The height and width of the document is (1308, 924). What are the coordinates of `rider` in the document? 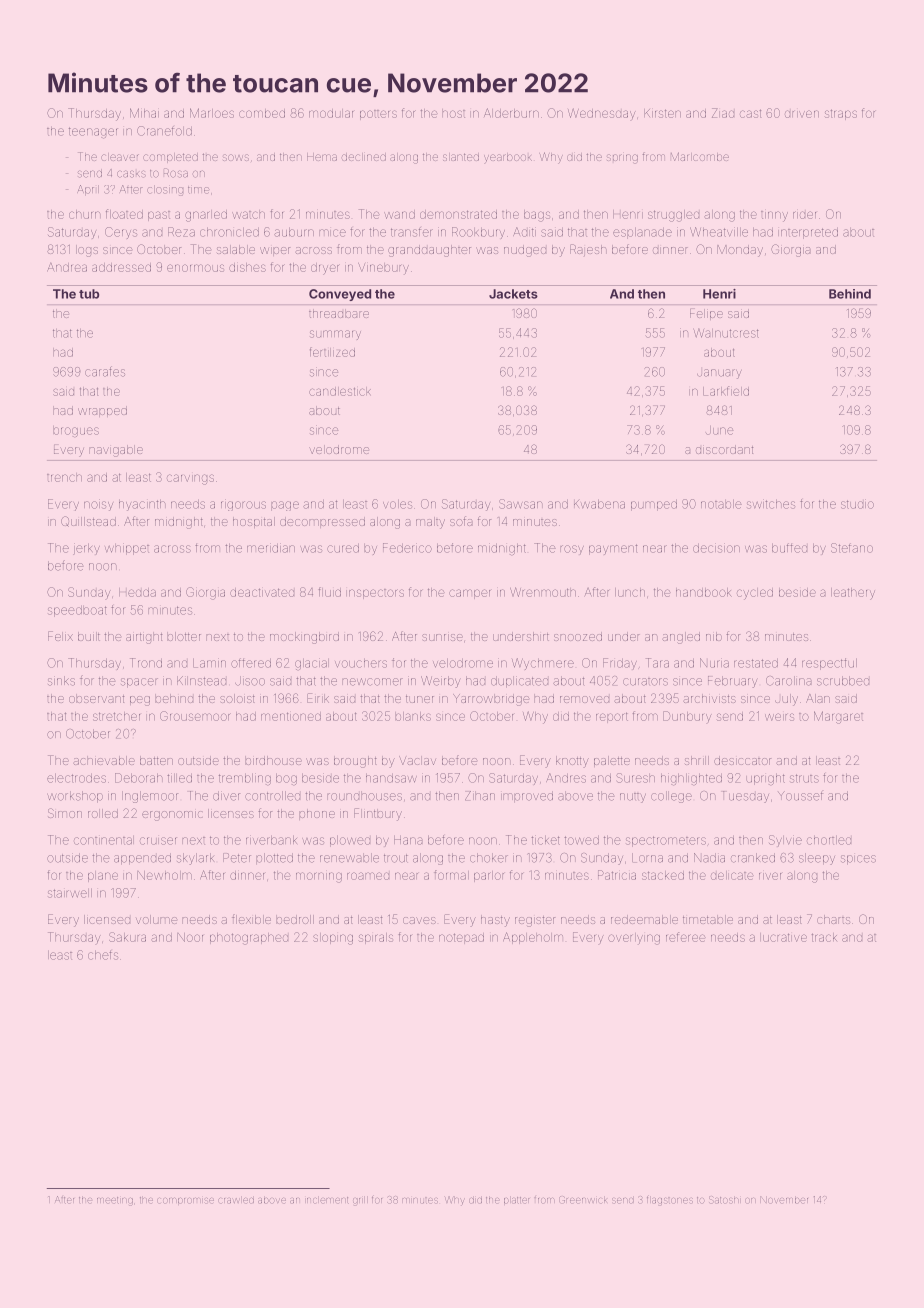 It's located at (804, 215).
